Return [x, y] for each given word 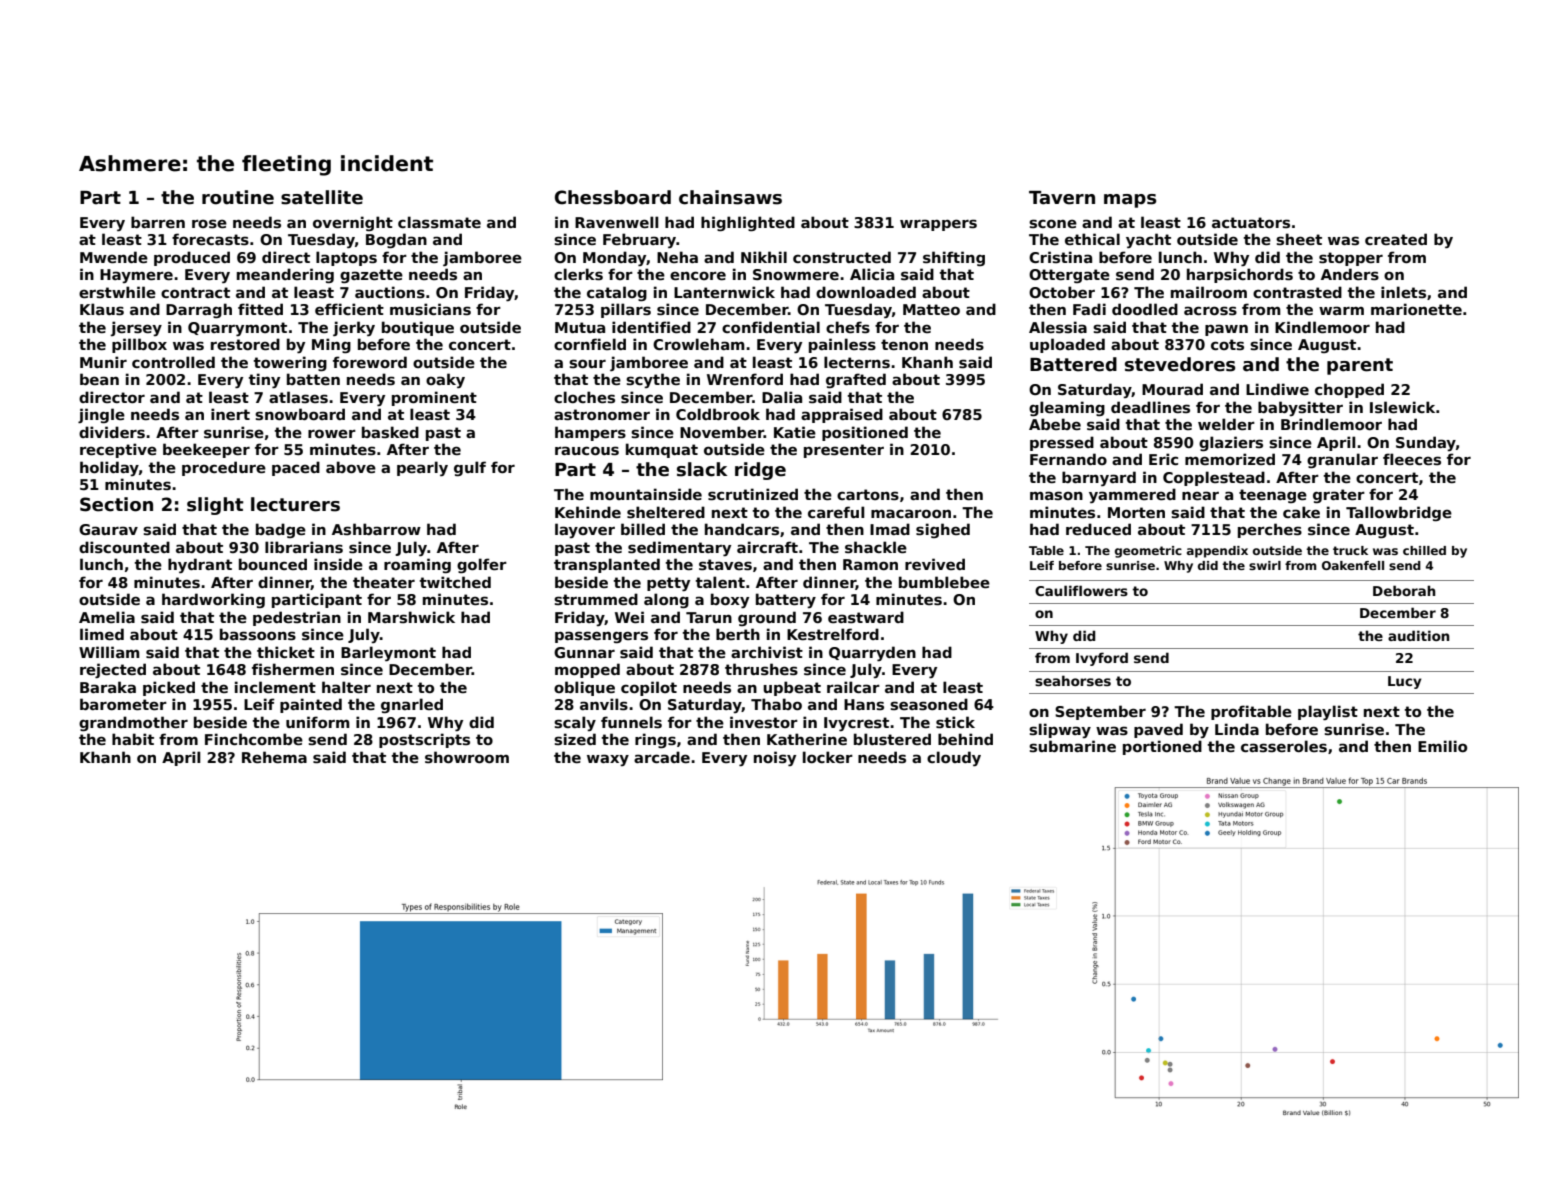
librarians [304, 547]
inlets [1403, 292]
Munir [103, 362]
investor [764, 722]
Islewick [1402, 407]
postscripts [424, 740]
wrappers [938, 225]
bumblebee [944, 582]
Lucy [1405, 682]
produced [192, 258]
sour [587, 363]
